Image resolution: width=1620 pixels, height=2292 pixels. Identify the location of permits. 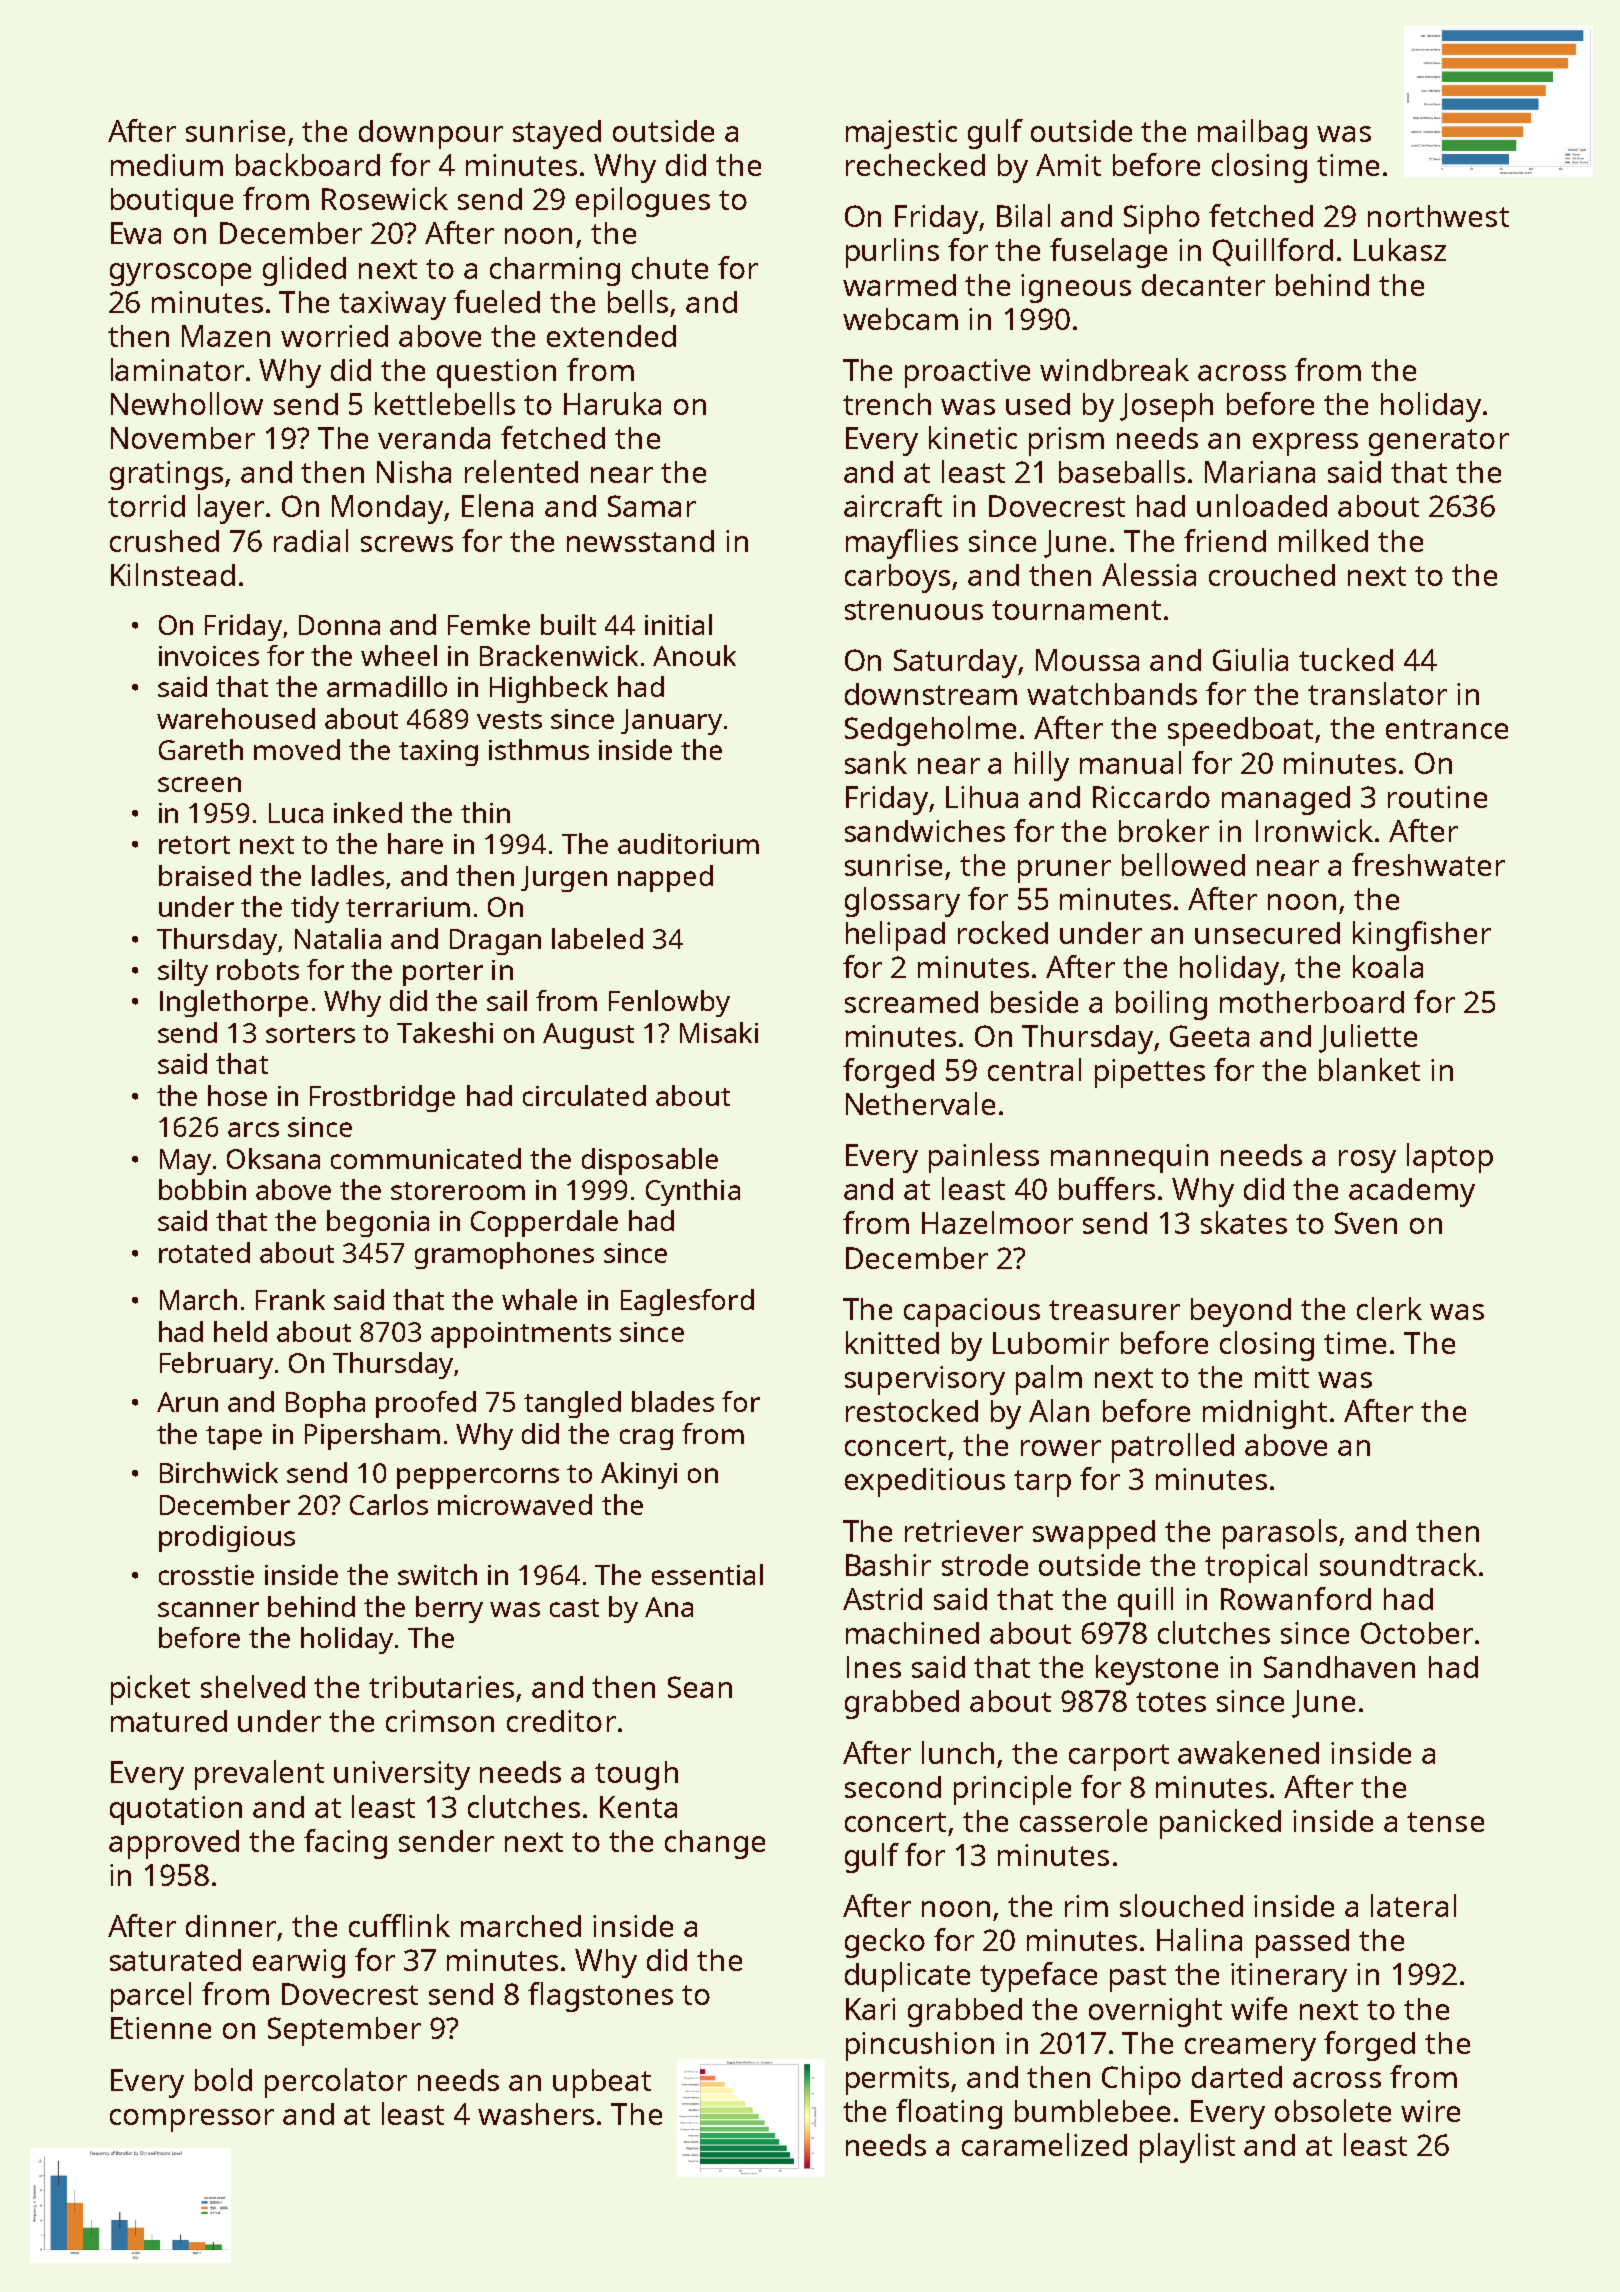
(897, 2080).
